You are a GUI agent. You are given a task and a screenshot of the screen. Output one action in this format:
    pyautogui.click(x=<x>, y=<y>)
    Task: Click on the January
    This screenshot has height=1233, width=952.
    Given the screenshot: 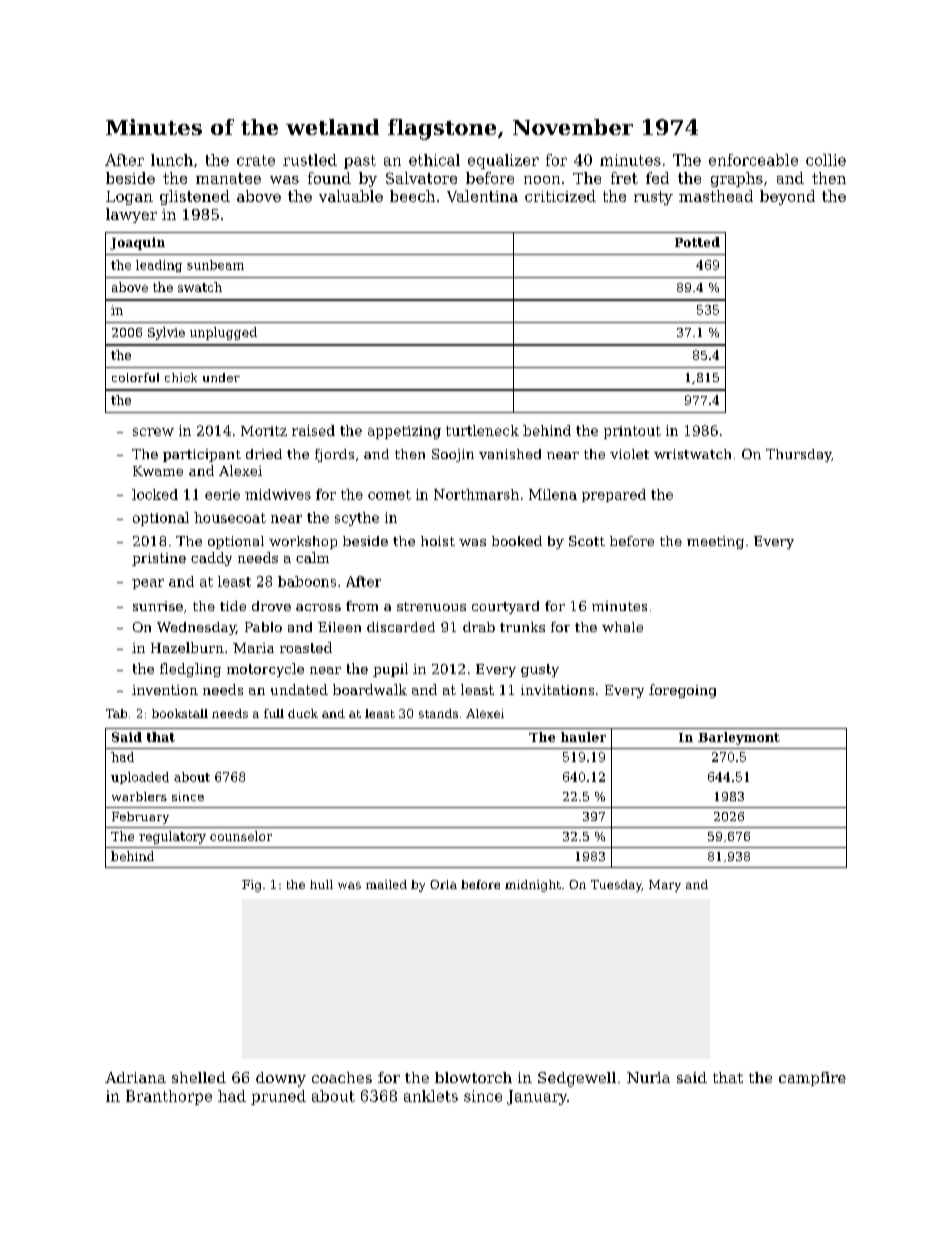 What is the action you would take?
    pyautogui.click(x=537, y=1097)
